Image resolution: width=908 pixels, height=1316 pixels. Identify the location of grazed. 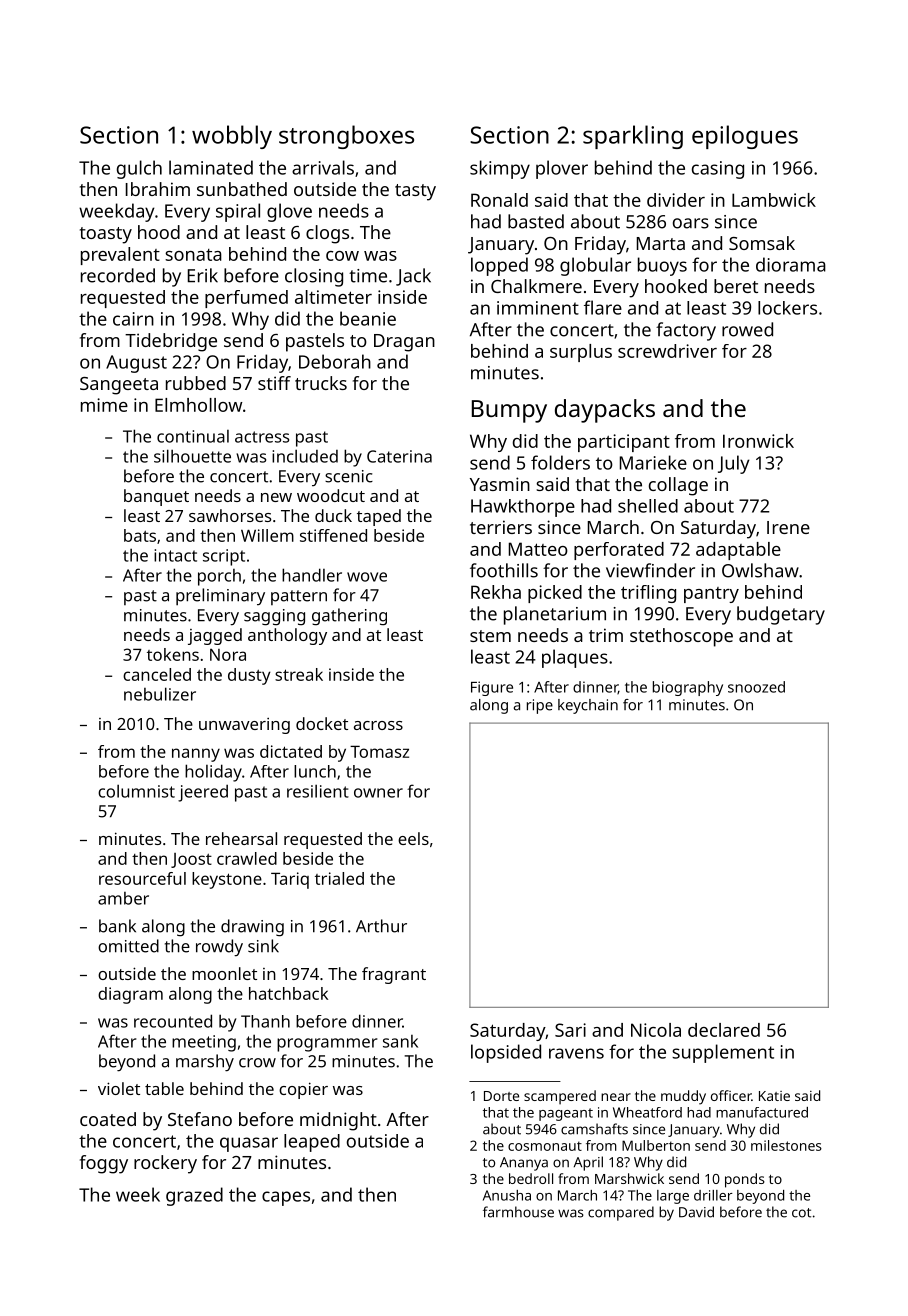
(194, 1196).
